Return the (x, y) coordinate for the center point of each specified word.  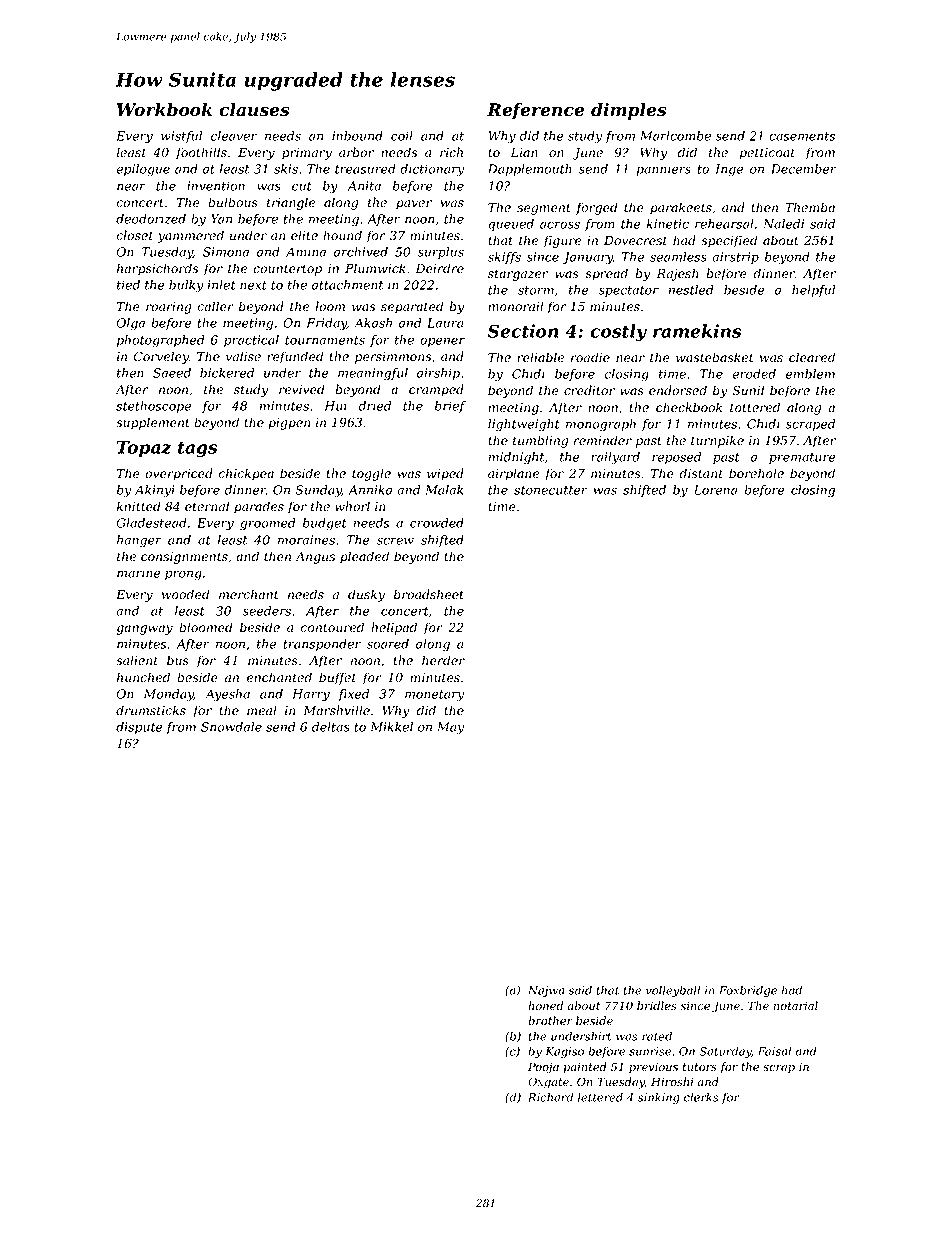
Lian (524, 153)
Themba (810, 207)
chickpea (246, 474)
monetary (434, 696)
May (450, 728)
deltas (331, 727)
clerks (701, 1097)
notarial (795, 1006)
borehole (756, 473)
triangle (291, 203)
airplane (513, 474)
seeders (267, 611)
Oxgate (548, 1083)
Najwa (546, 991)
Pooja (543, 1068)
